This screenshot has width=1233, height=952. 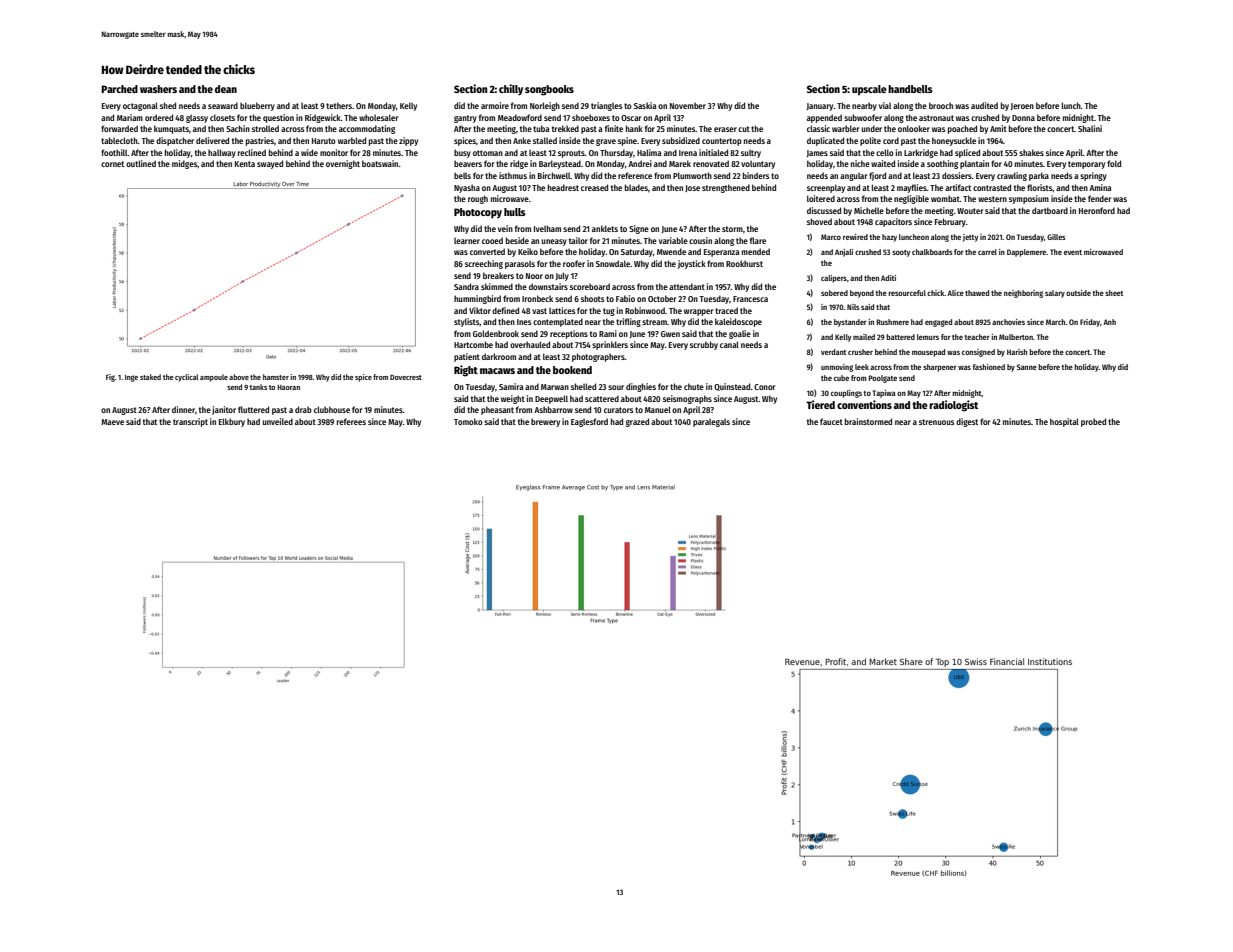 What do you see at coordinates (278, 118) in the screenshot?
I see `question` at bounding box center [278, 118].
